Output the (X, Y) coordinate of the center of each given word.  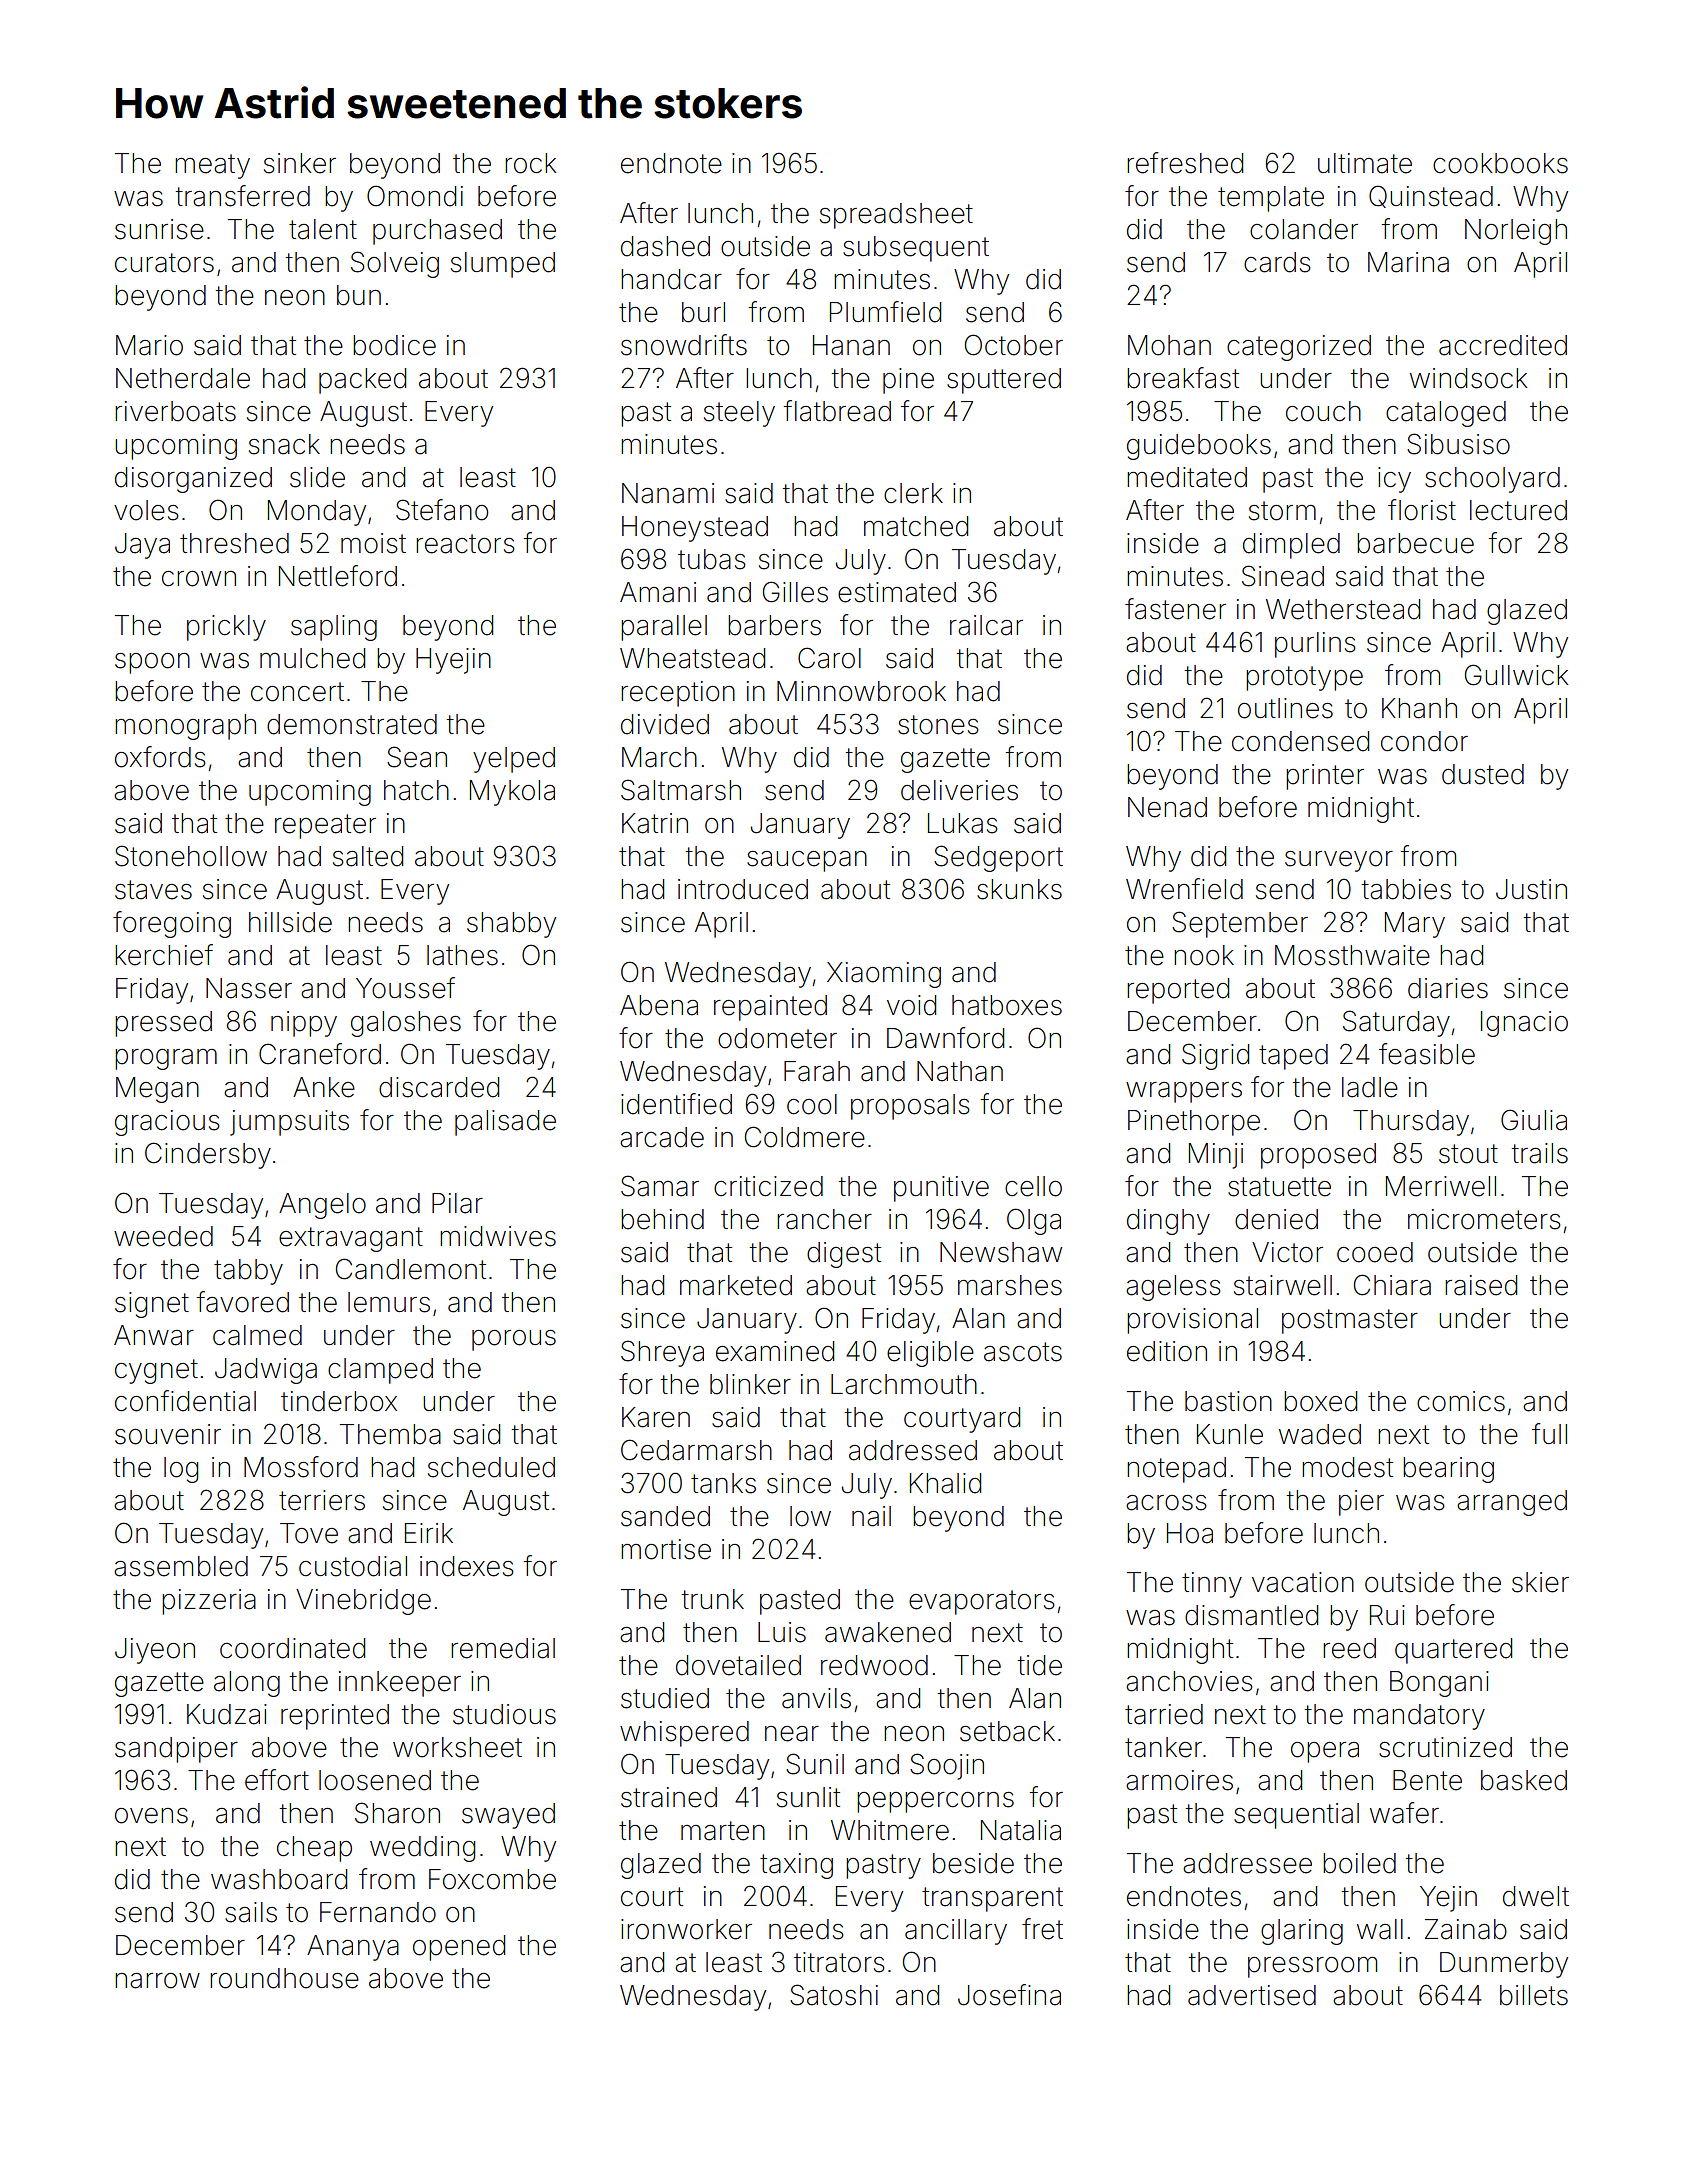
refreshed (1185, 163)
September (1240, 924)
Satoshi (834, 1995)
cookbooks (1500, 163)
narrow (157, 1981)
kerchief (164, 955)
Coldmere (805, 1137)
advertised (1252, 1995)
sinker (300, 163)
